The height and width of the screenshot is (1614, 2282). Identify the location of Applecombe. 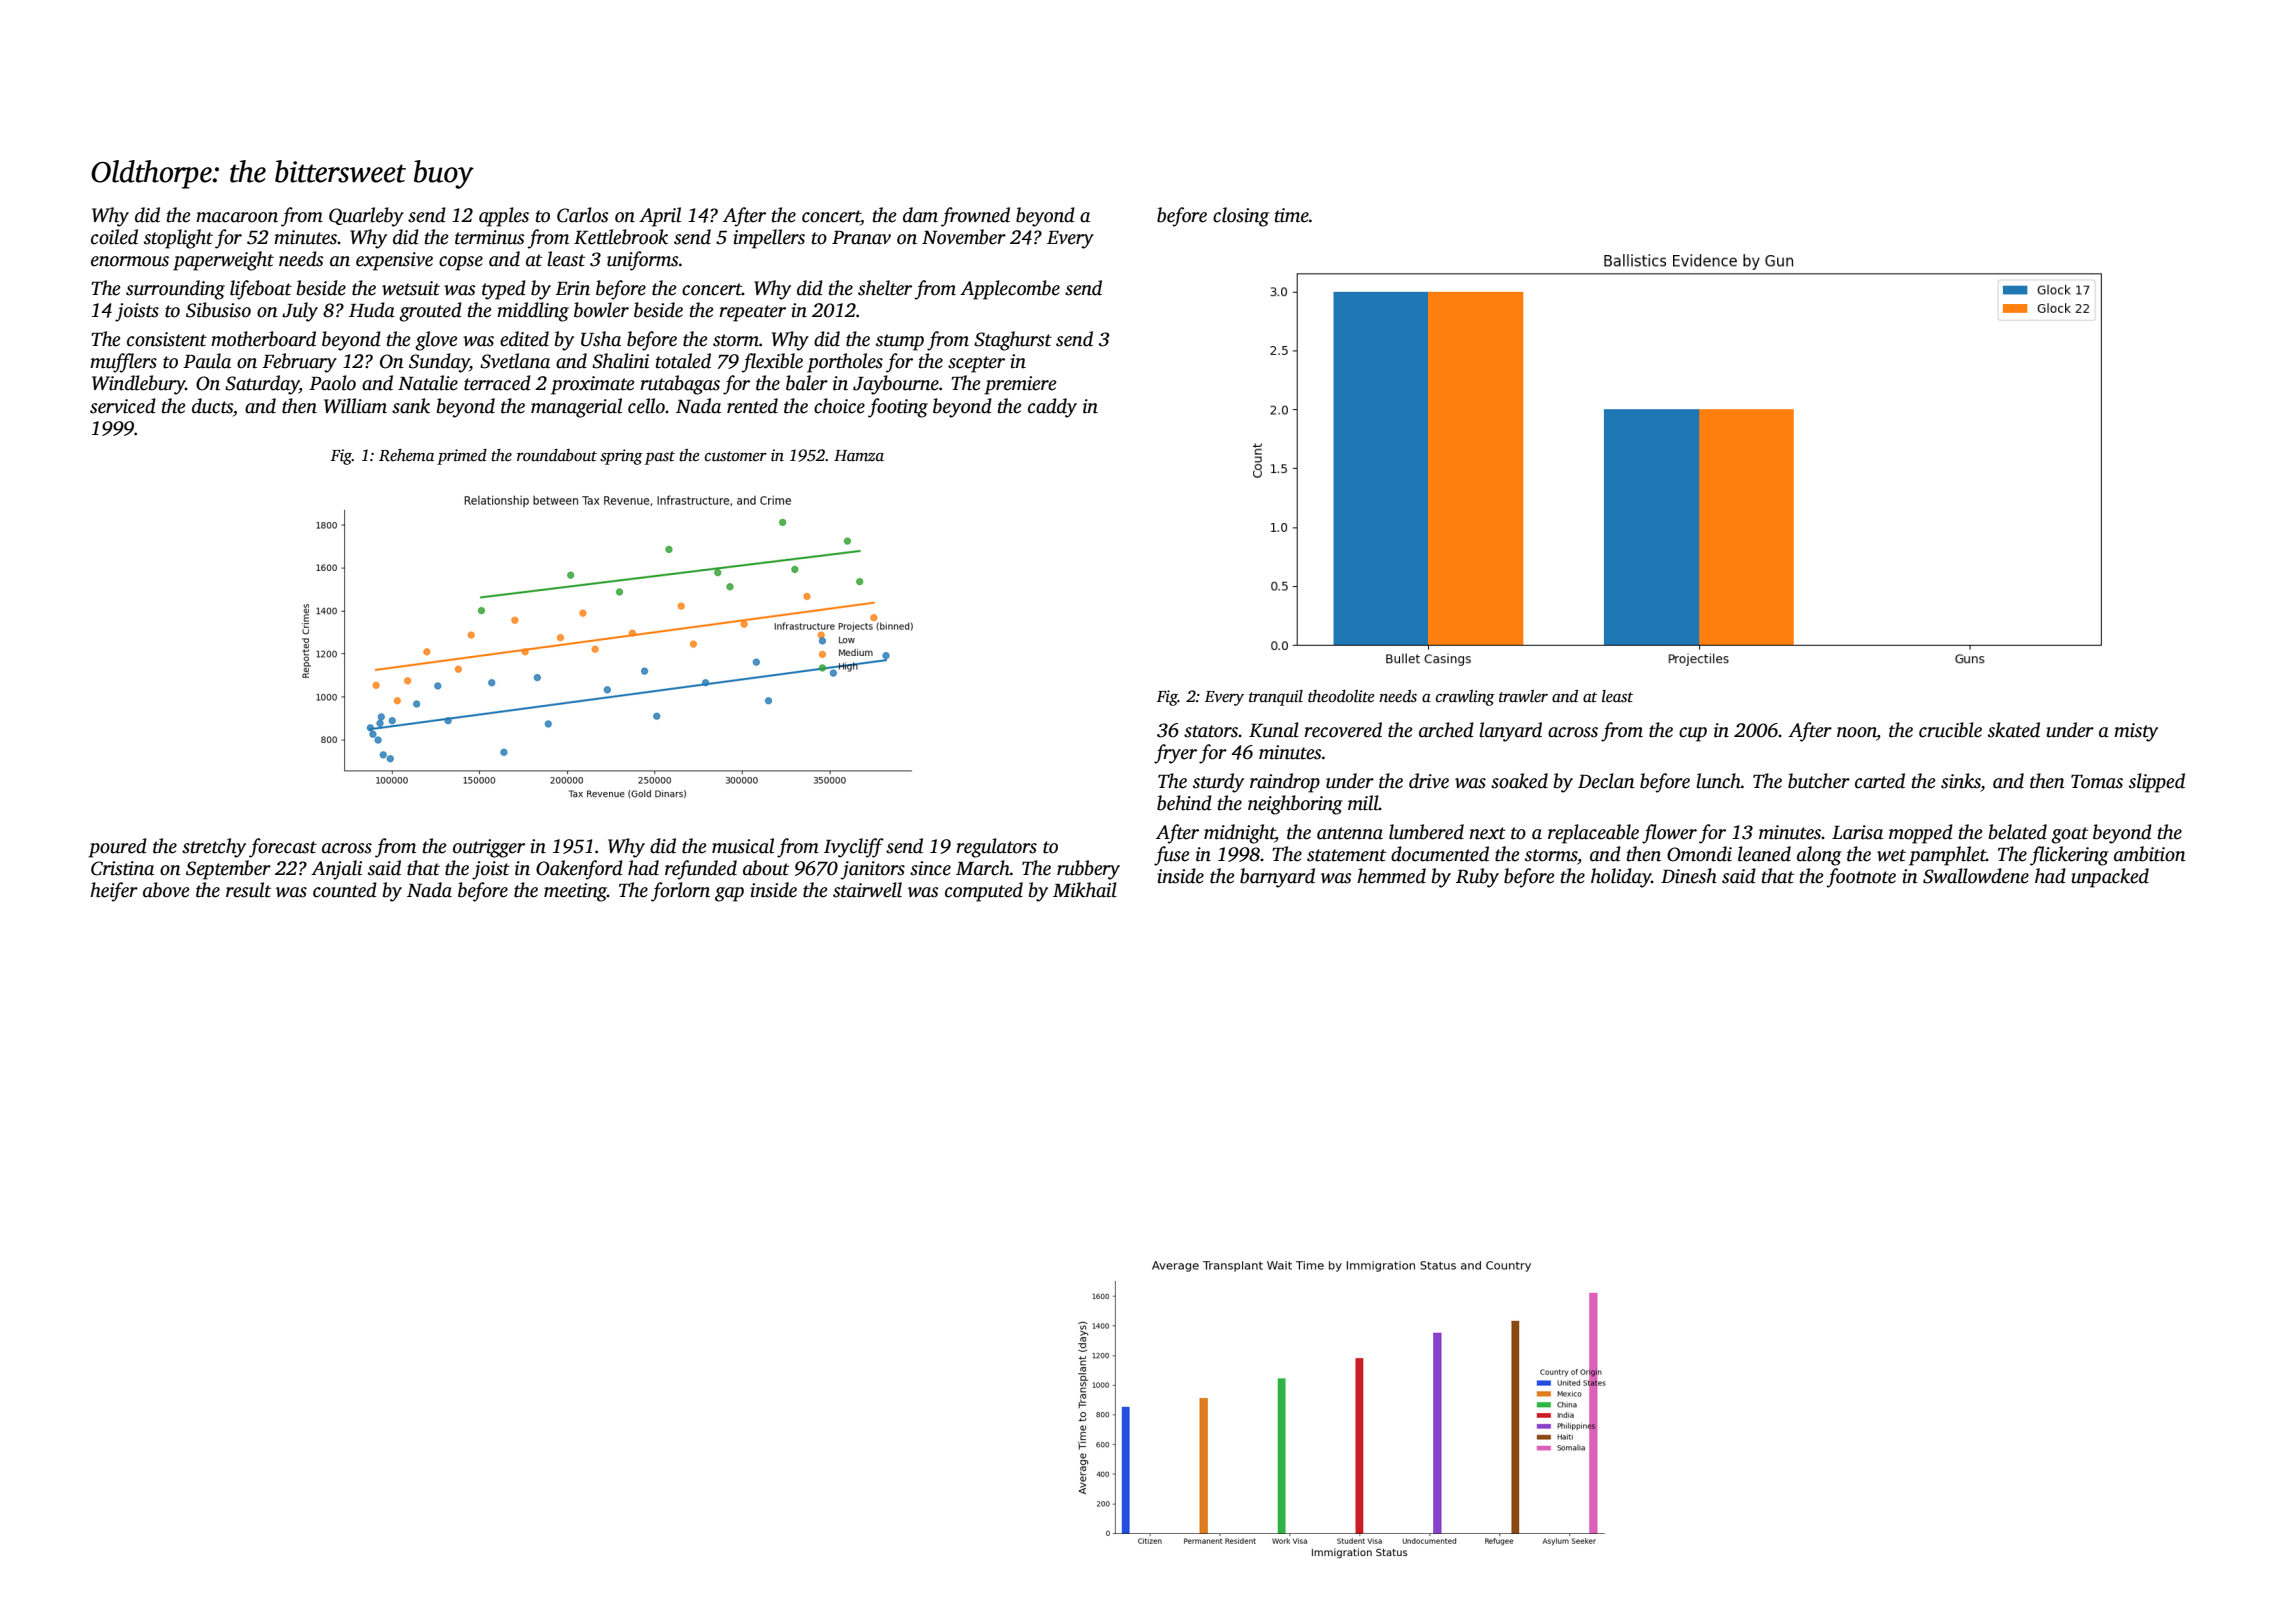
(1010, 290).
